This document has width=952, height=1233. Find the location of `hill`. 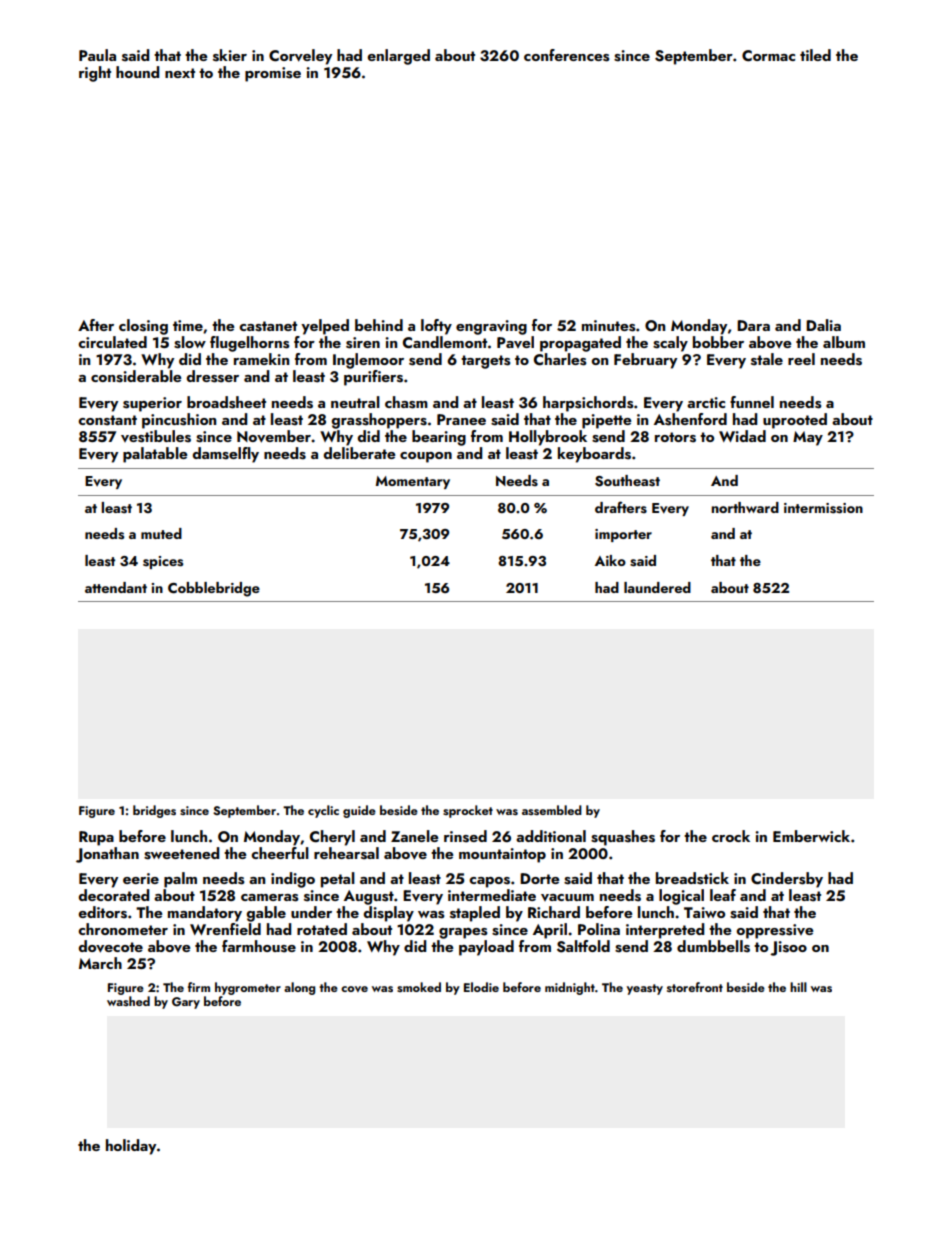

hill is located at coordinates (798, 987).
